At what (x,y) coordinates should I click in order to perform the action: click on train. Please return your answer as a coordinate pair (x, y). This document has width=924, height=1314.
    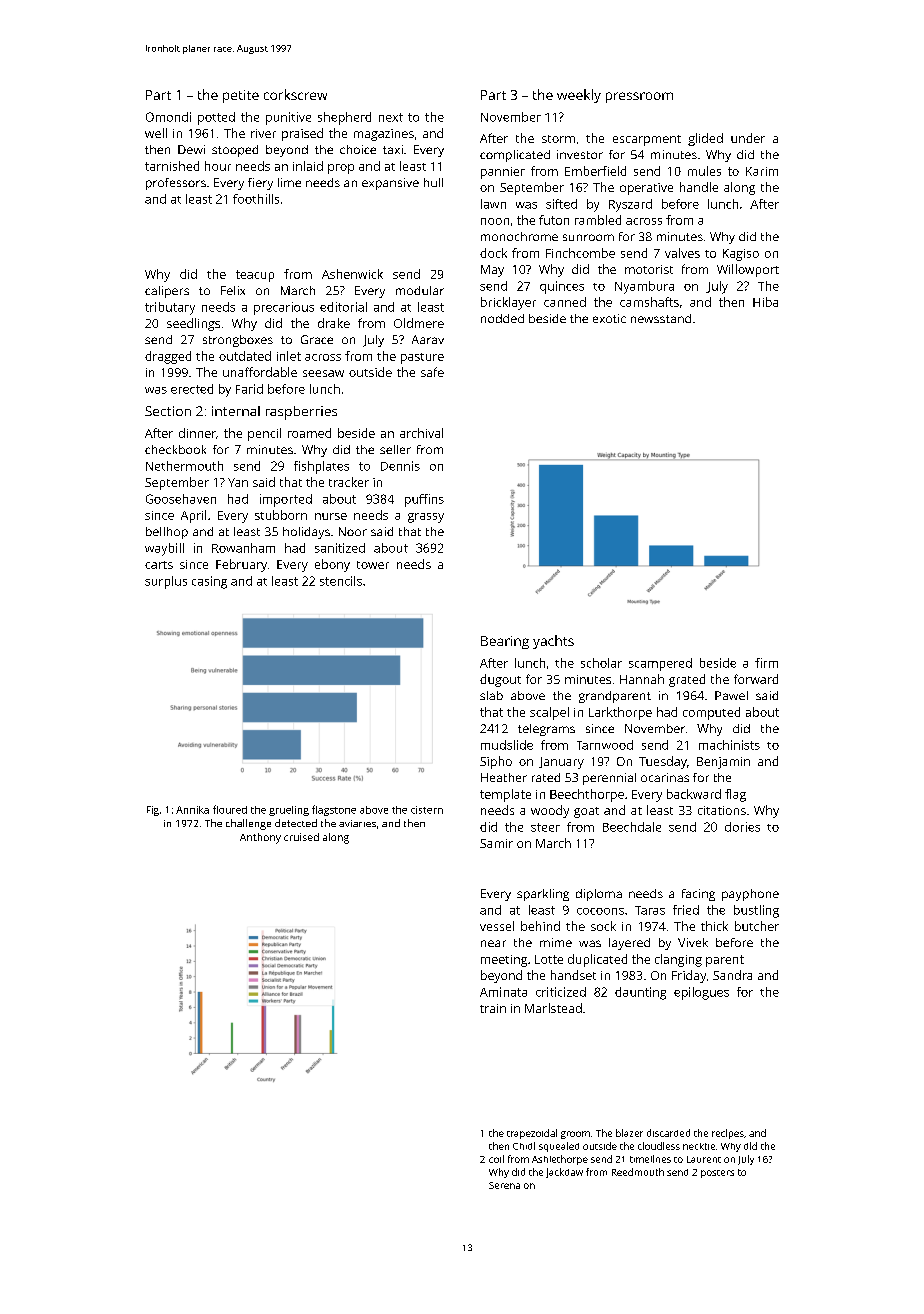
    Looking at the image, I should click on (493, 1008).
